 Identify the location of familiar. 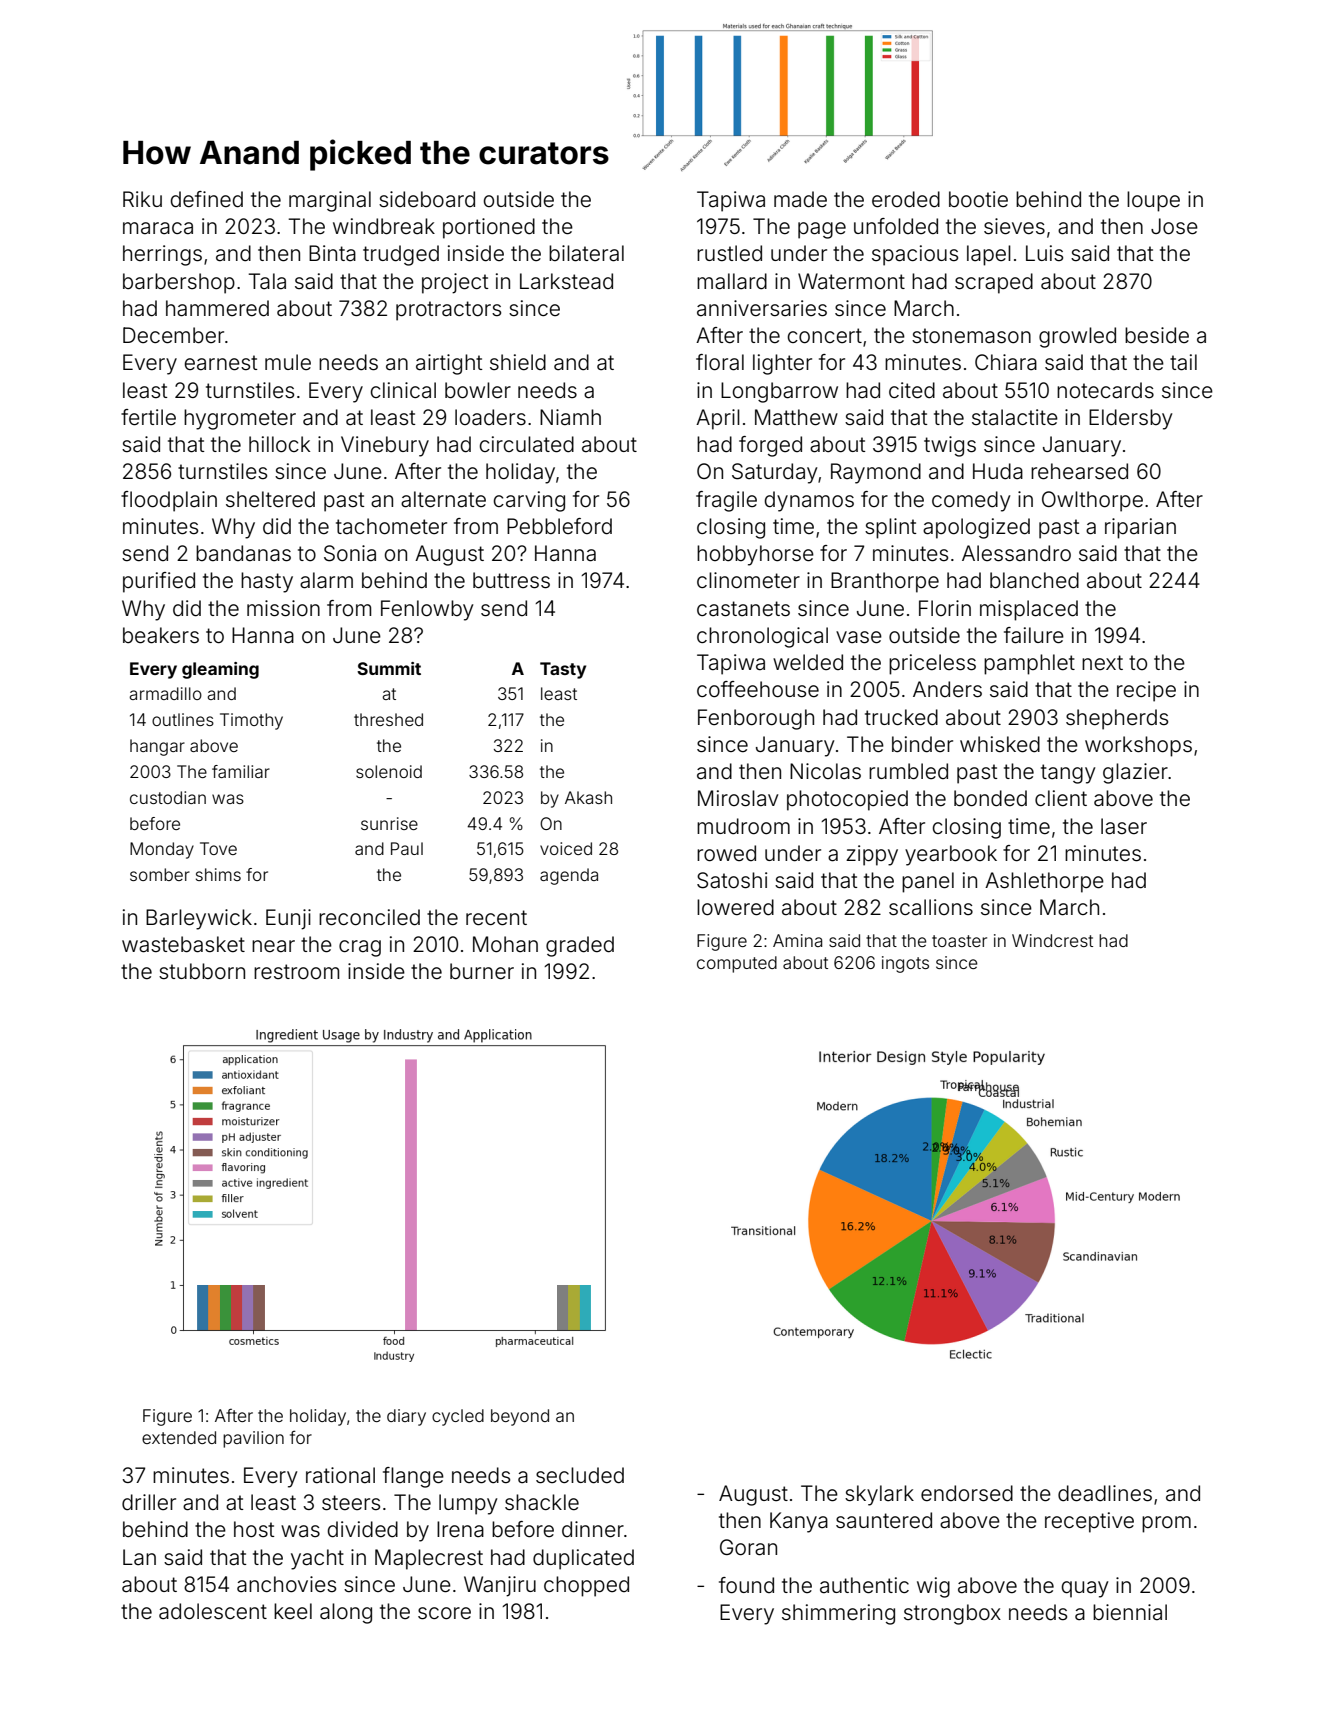
(241, 771).
